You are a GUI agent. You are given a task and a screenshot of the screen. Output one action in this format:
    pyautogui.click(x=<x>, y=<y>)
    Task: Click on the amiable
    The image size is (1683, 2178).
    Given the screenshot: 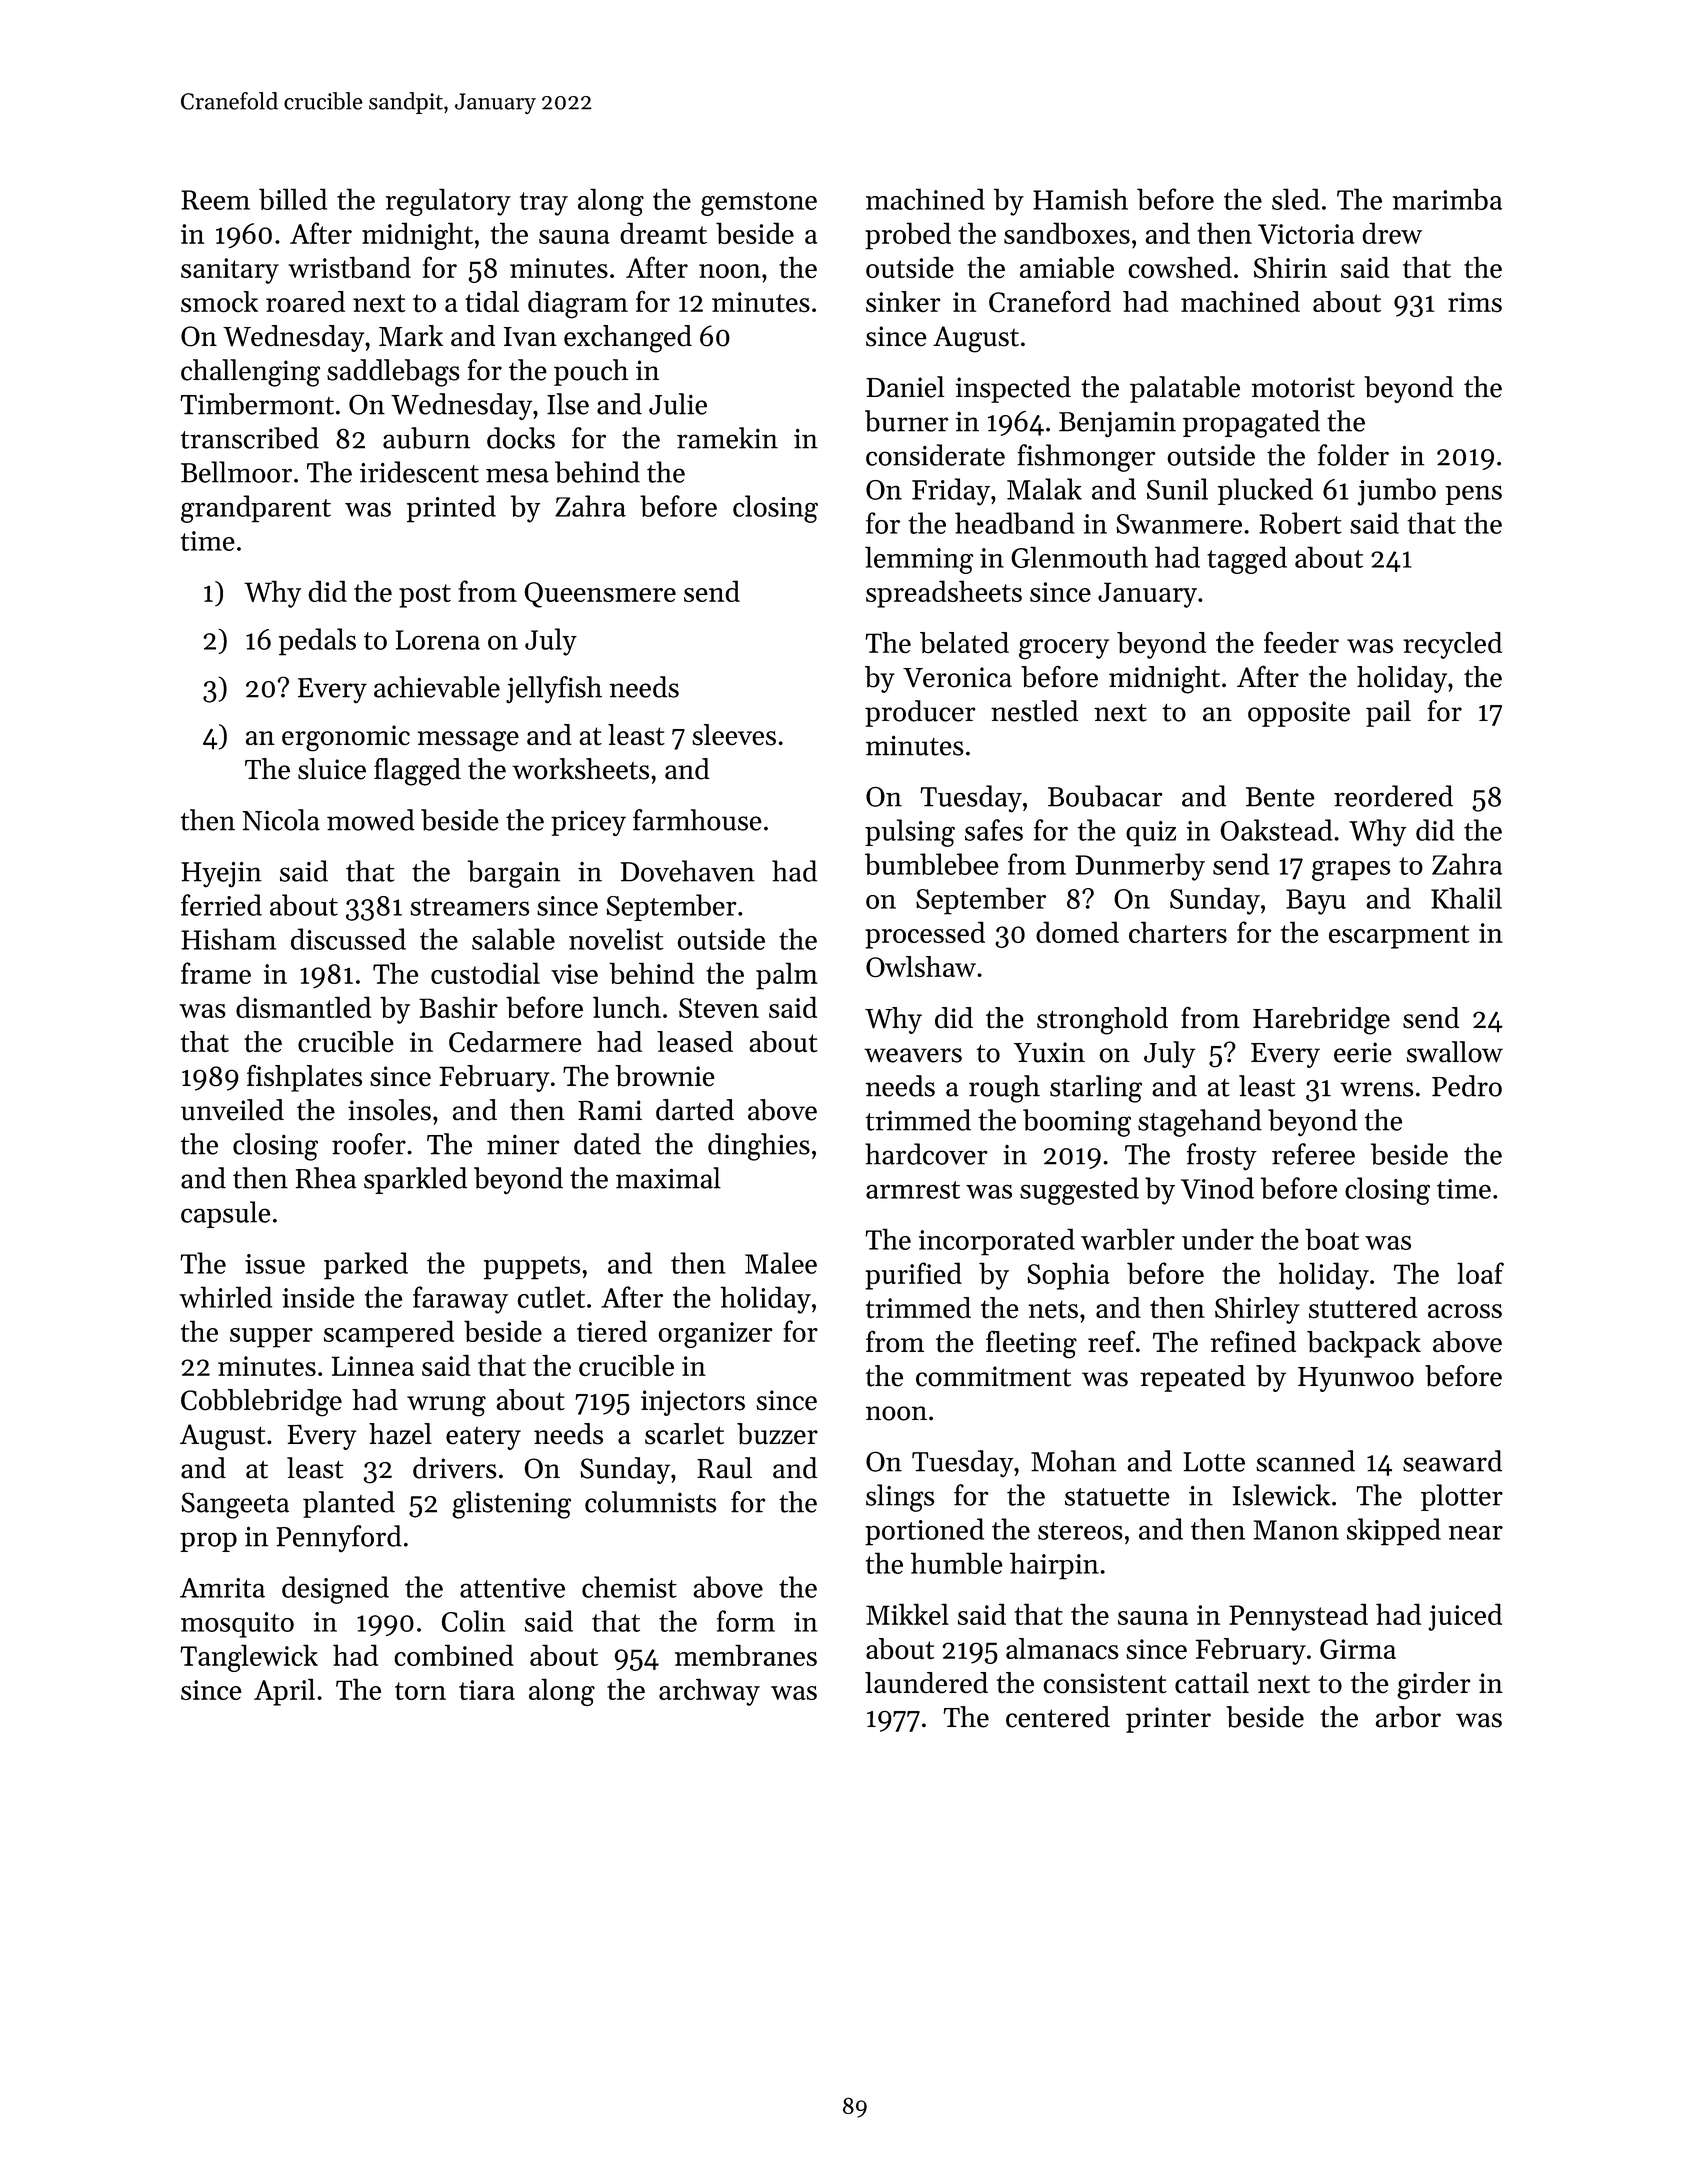 What is the action you would take?
    pyautogui.click(x=1067, y=267)
